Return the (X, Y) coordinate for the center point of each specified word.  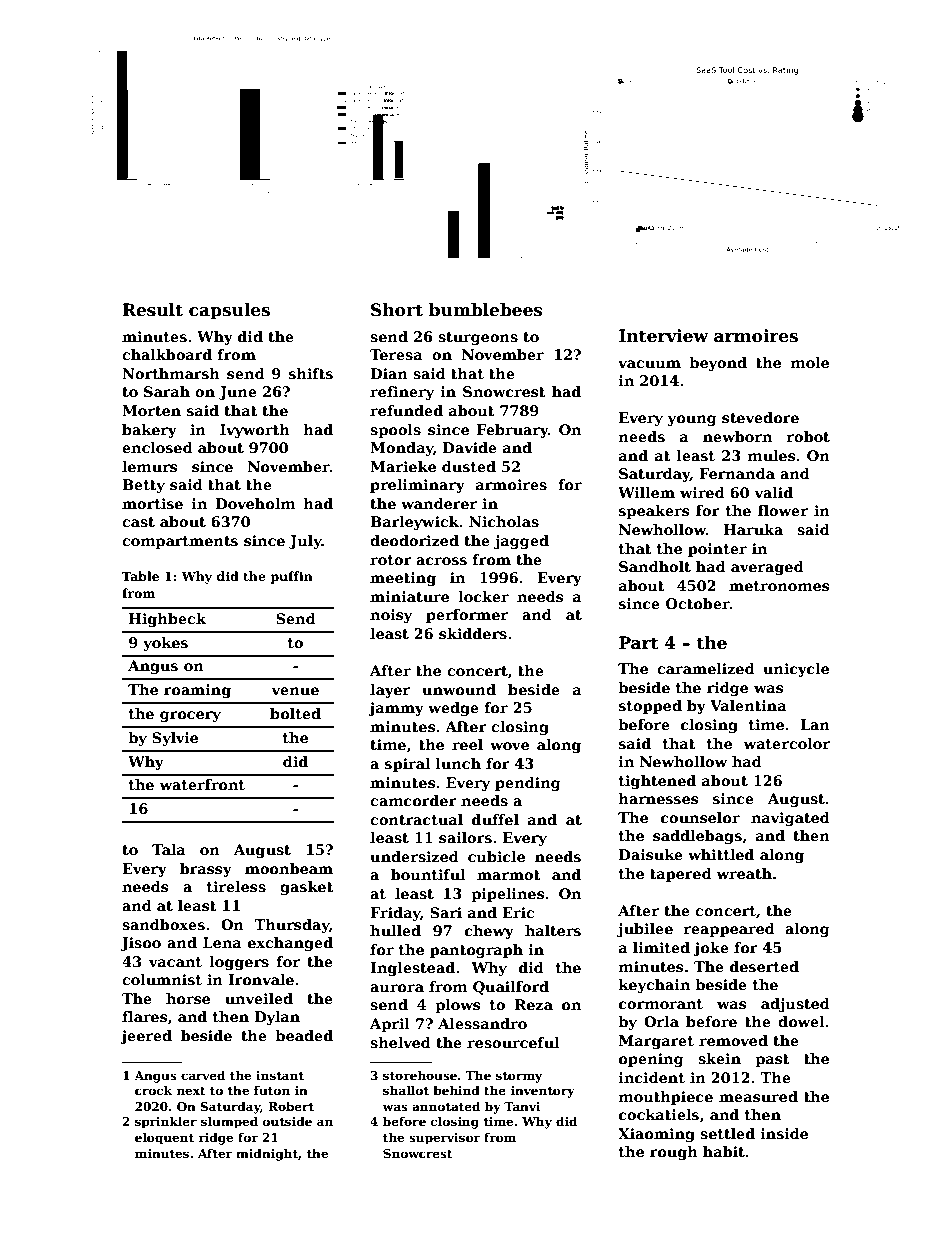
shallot (406, 1090)
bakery (149, 431)
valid (773, 492)
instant (280, 1075)
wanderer (439, 503)
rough (674, 1153)
